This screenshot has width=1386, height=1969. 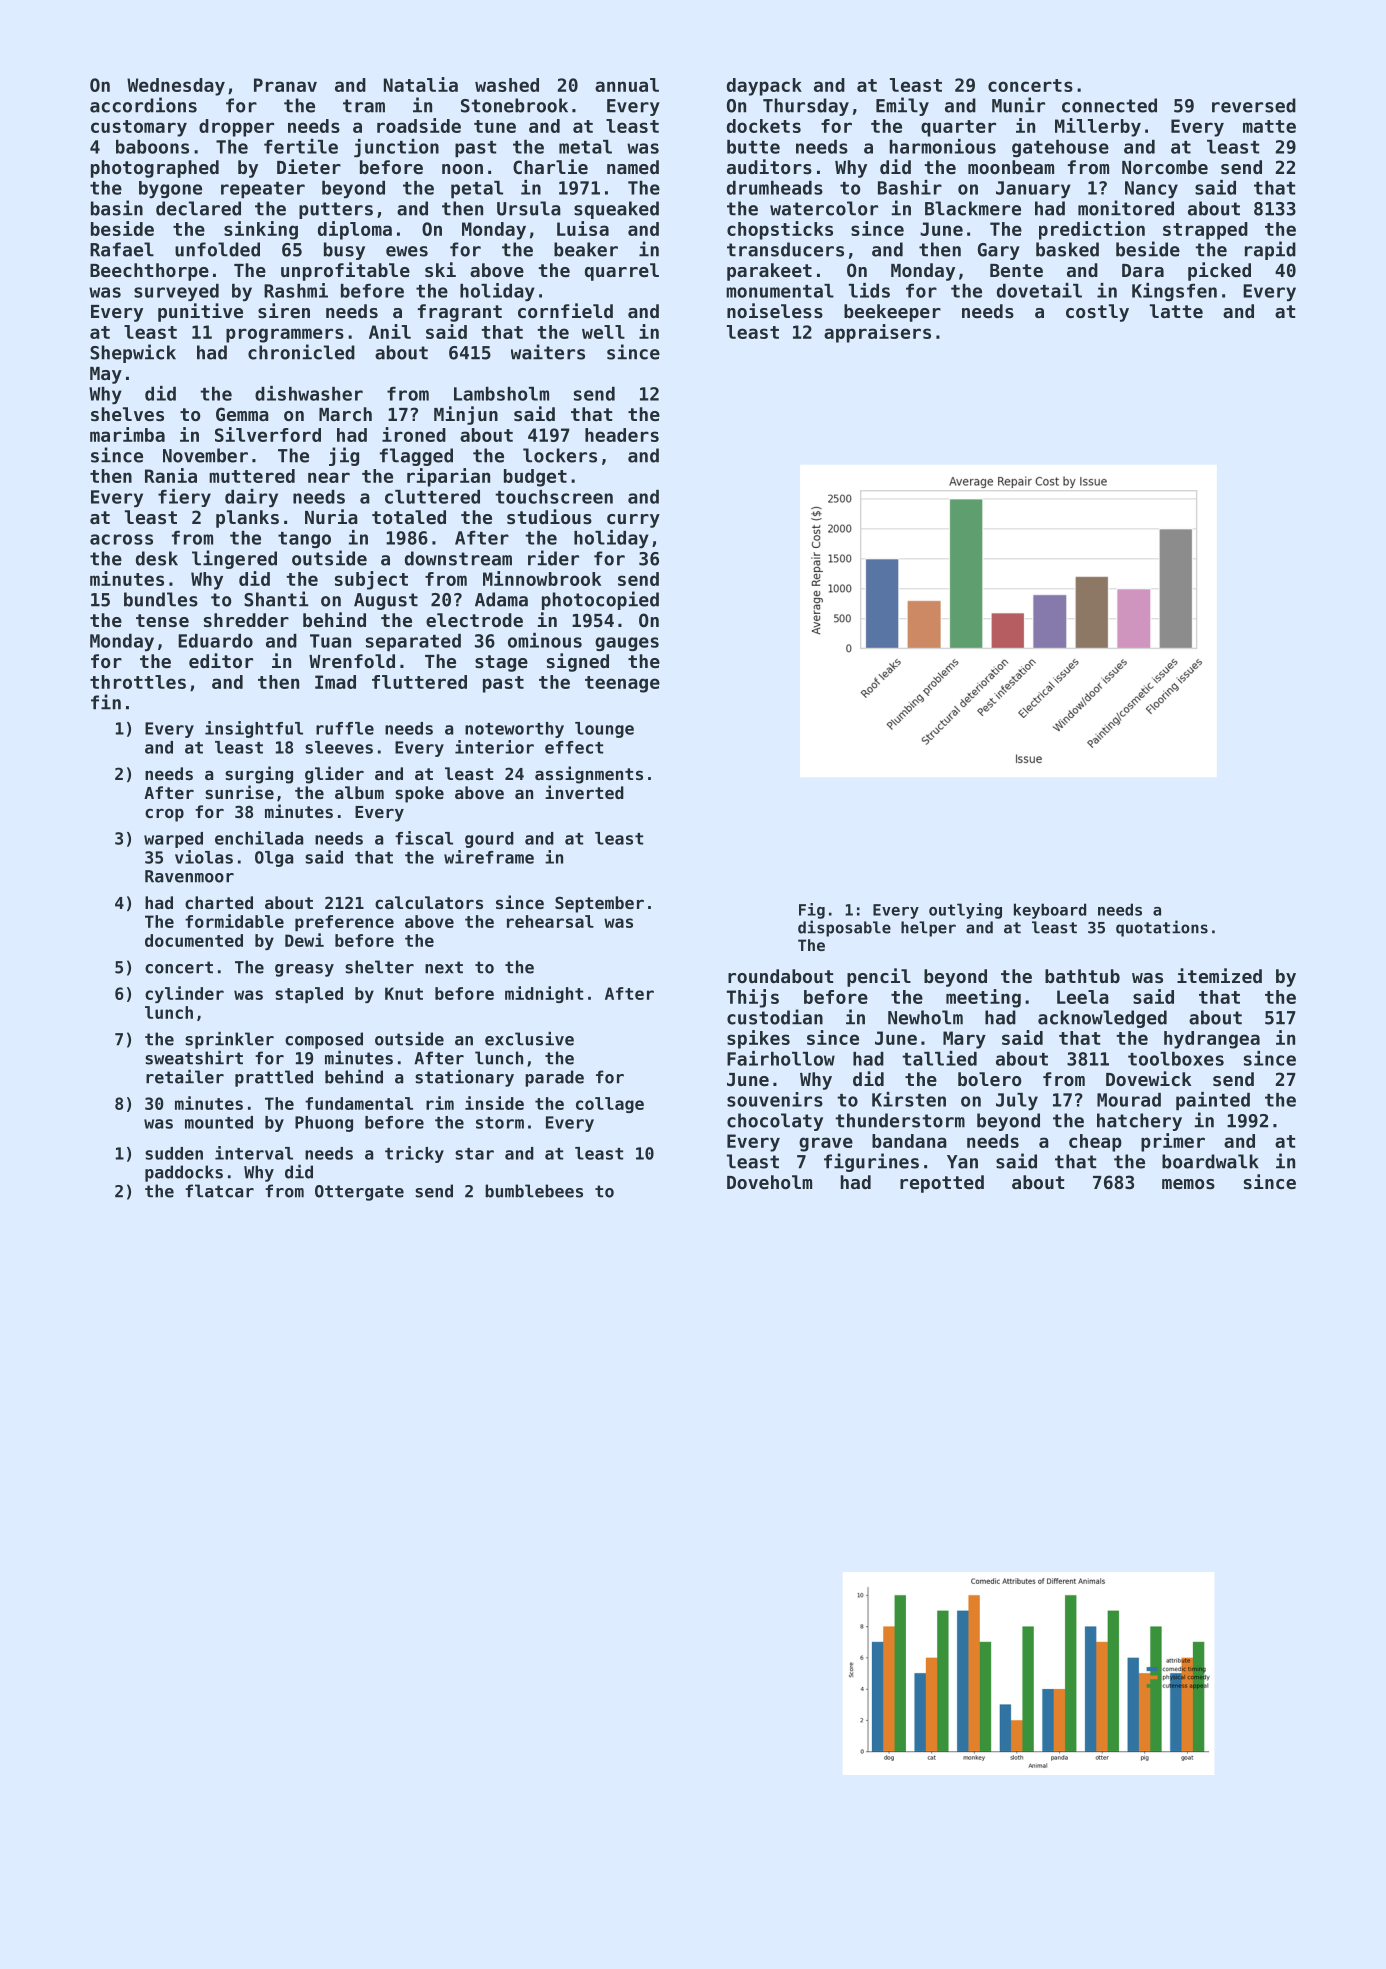 I want to click on latte, so click(x=1176, y=311).
